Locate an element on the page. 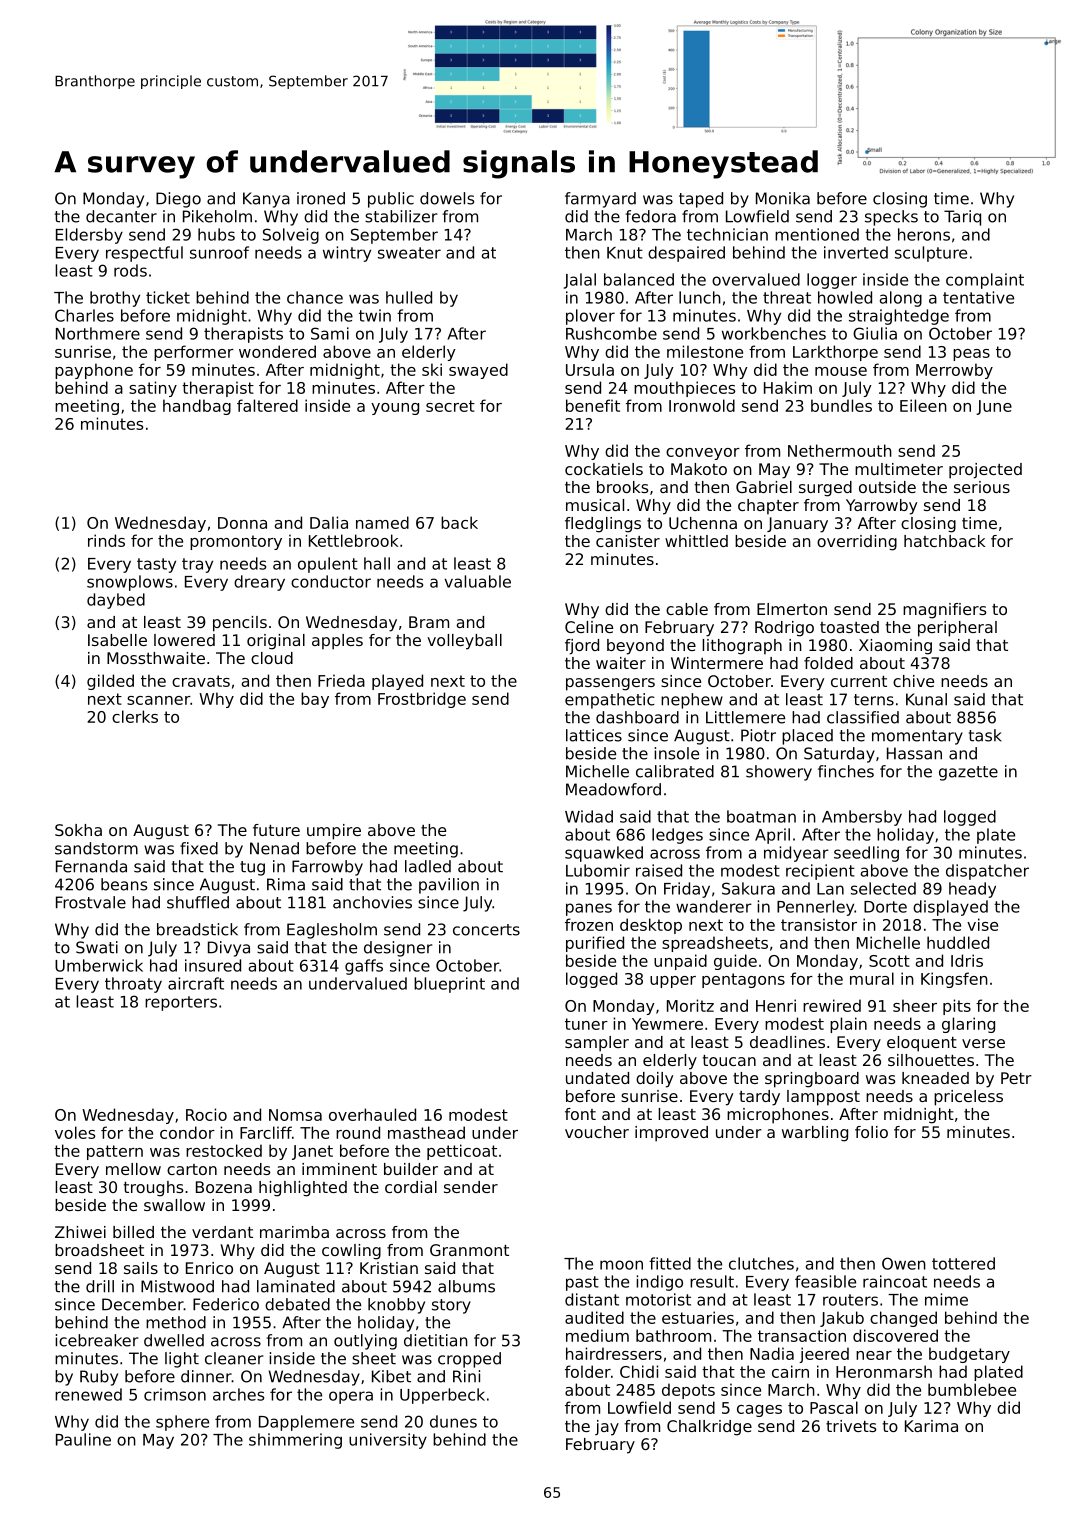  Tariq is located at coordinates (962, 218).
